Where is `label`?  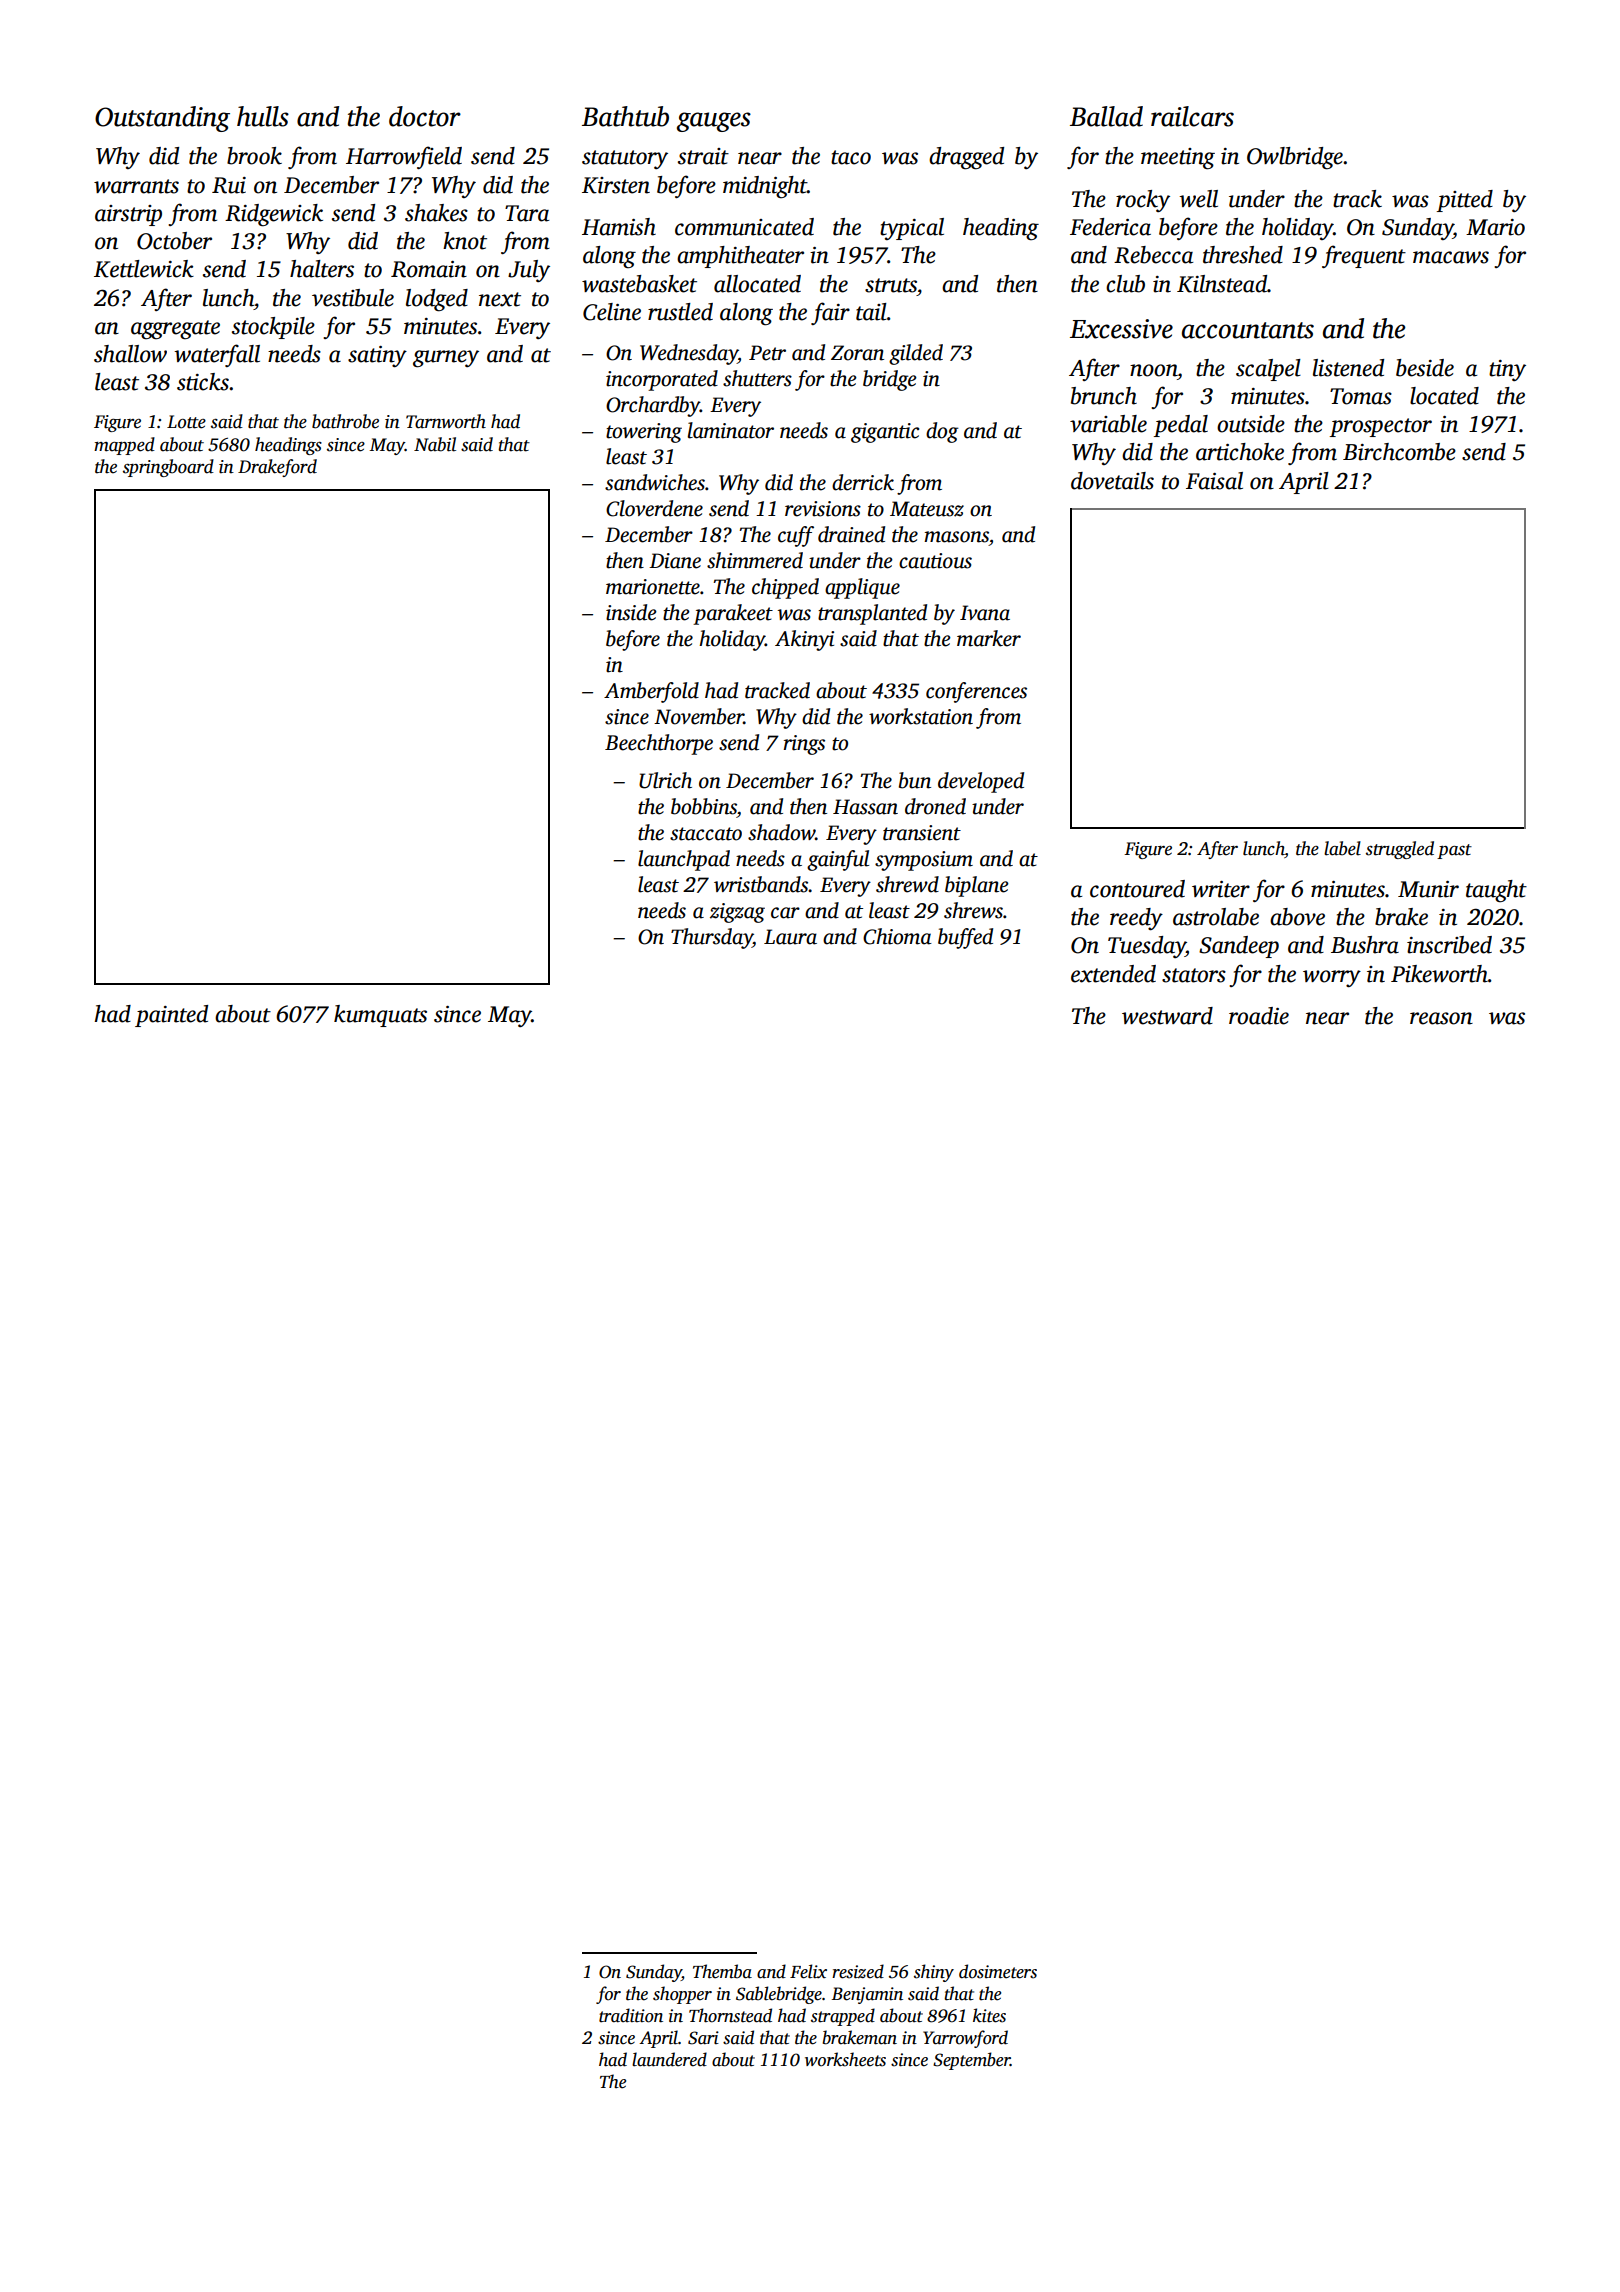
label is located at coordinates (1342, 848).
